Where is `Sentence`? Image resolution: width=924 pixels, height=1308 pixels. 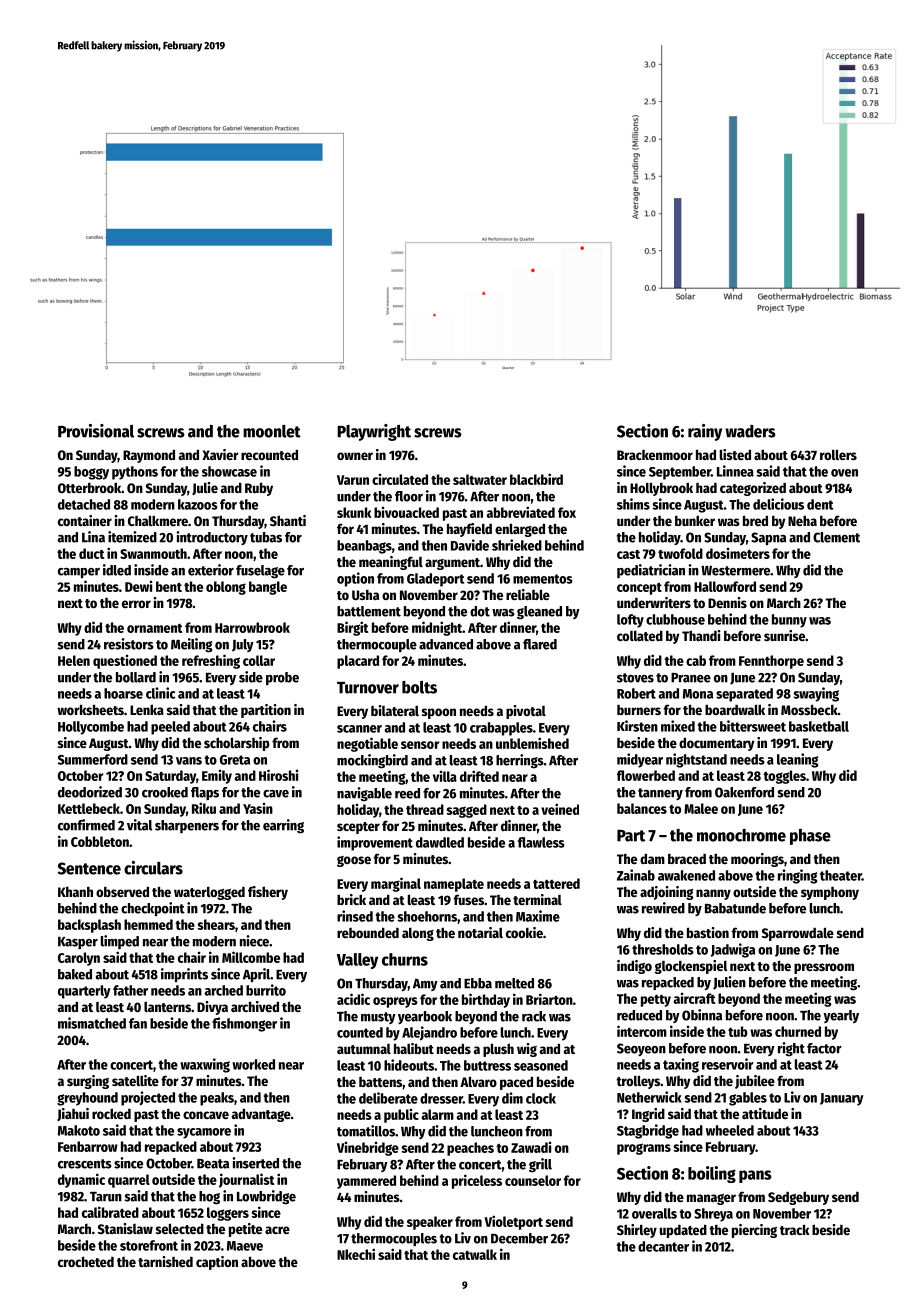 Sentence is located at coordinates (89, 868).
